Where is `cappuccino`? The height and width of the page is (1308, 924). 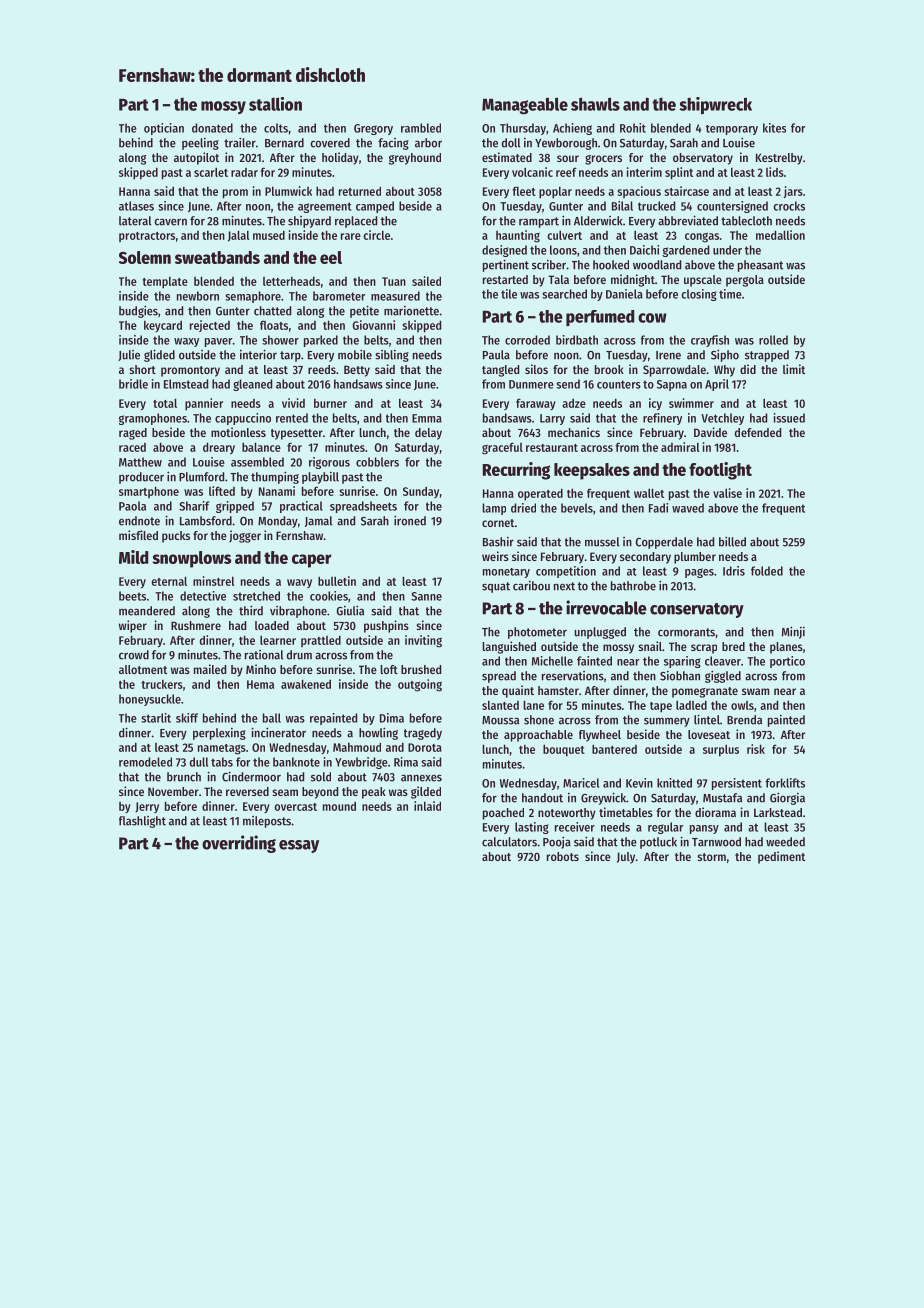 cappuccino is located at coordinates (243, 419).
